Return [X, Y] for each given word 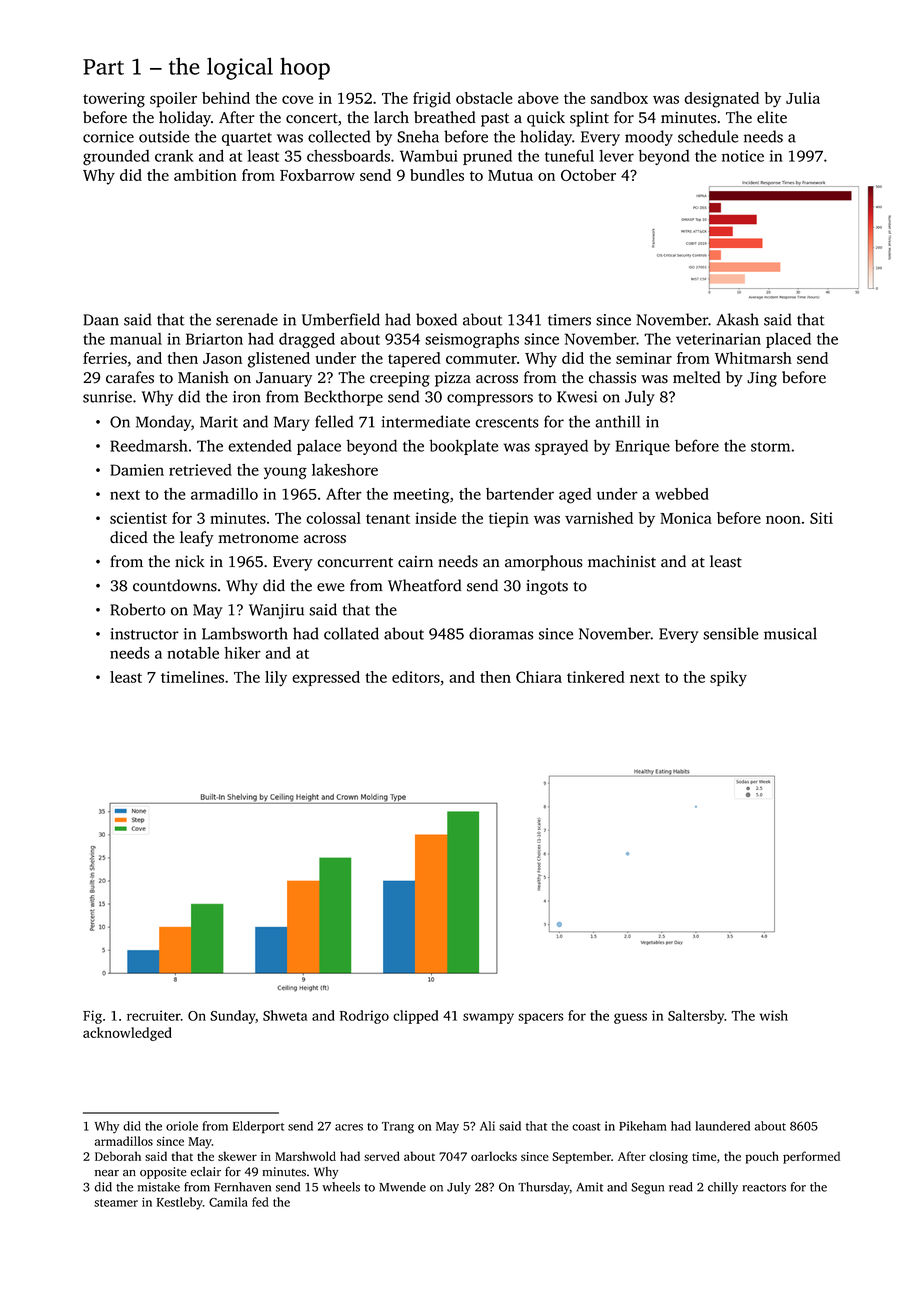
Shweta [285, 1015]
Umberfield [341, 319]
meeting [421, 496]
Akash [737, 319]
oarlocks [494, 1156]
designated [721, 100]
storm [770, 447]
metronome [258, 538]
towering [114, 100]
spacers [541, 1018]
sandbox [619, 98]
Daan [101, 320]
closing [668, 1157]
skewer [237, 1156]
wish [774, 1015]
